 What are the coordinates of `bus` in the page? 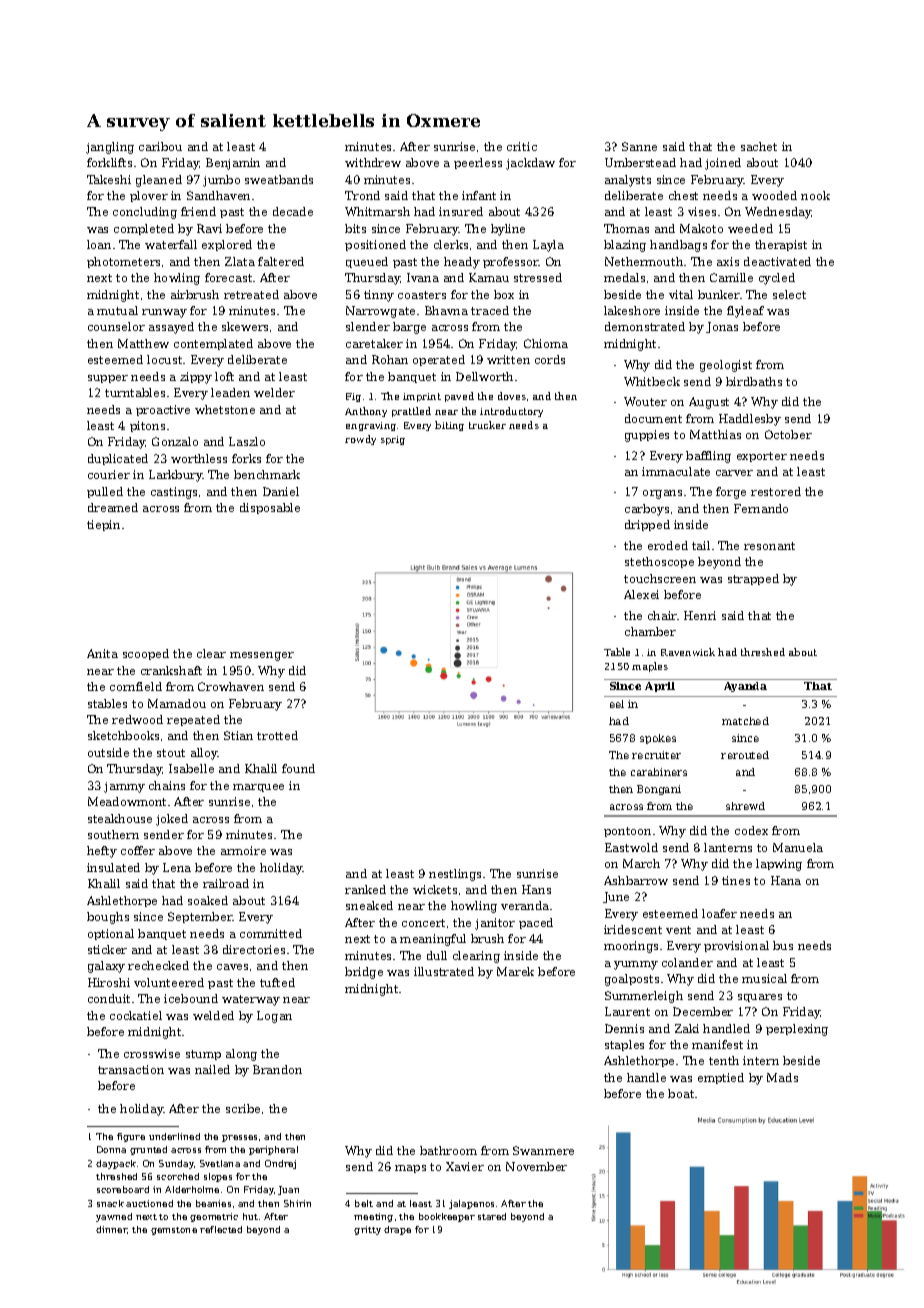 It's located at (783, 945).
